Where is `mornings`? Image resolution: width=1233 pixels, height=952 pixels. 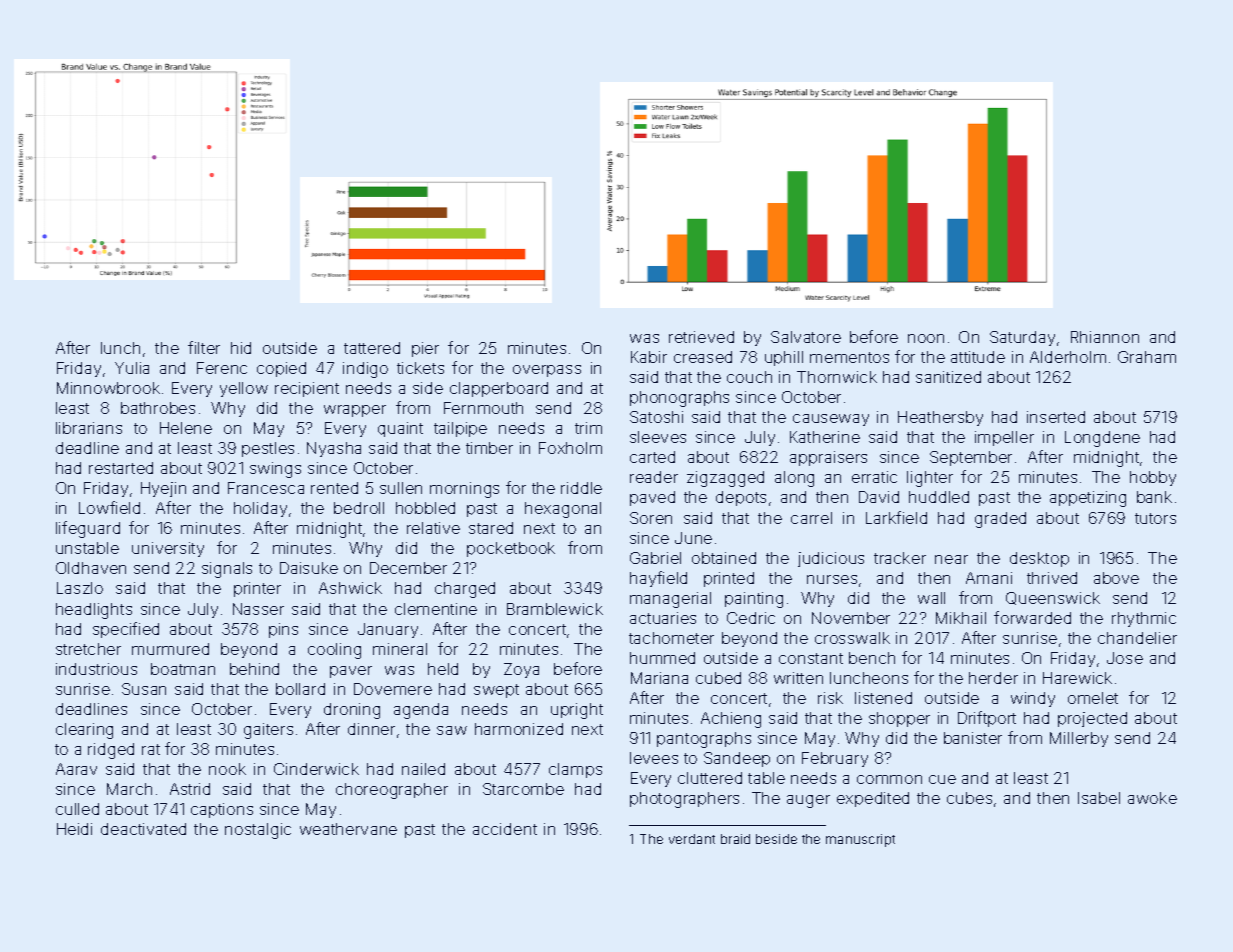 mornings is located at coordinates (464, 490).
